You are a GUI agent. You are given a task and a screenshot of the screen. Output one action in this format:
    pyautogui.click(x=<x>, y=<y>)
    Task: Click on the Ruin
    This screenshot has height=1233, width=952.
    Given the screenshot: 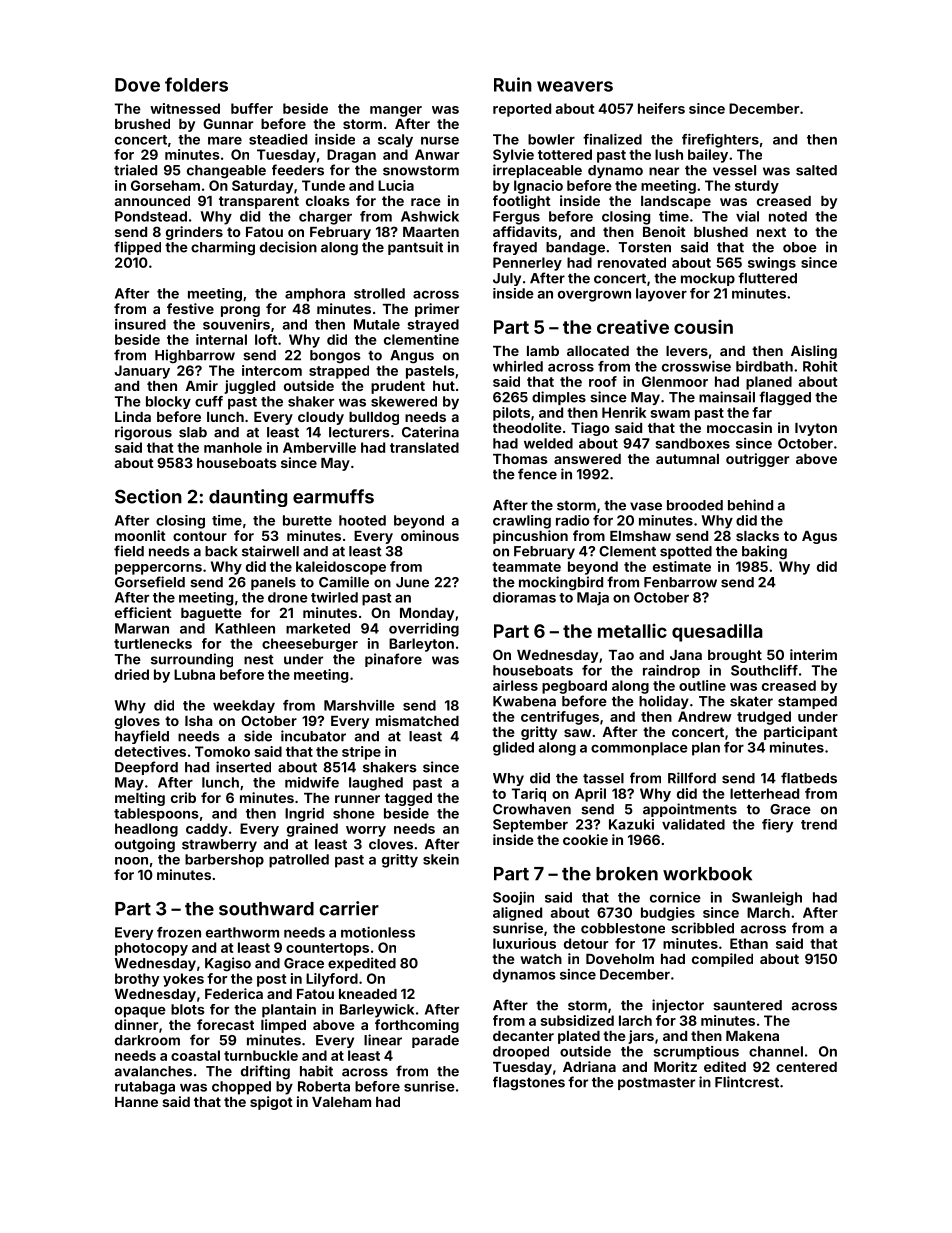 What is the action you would take?
    pyautogui.click(x=513, y=84)
